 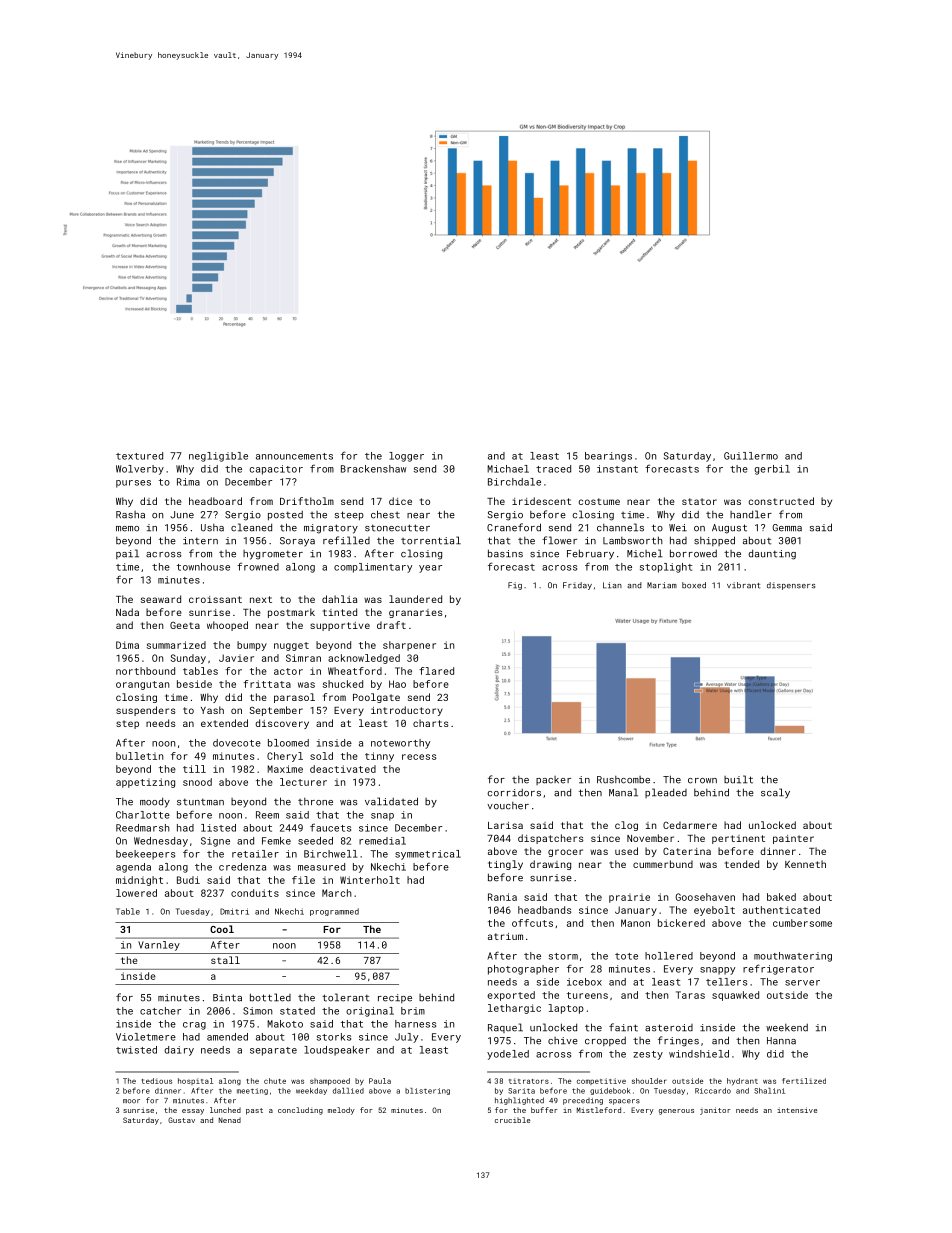 I want to click on dice, so click(x=400, y=501).
